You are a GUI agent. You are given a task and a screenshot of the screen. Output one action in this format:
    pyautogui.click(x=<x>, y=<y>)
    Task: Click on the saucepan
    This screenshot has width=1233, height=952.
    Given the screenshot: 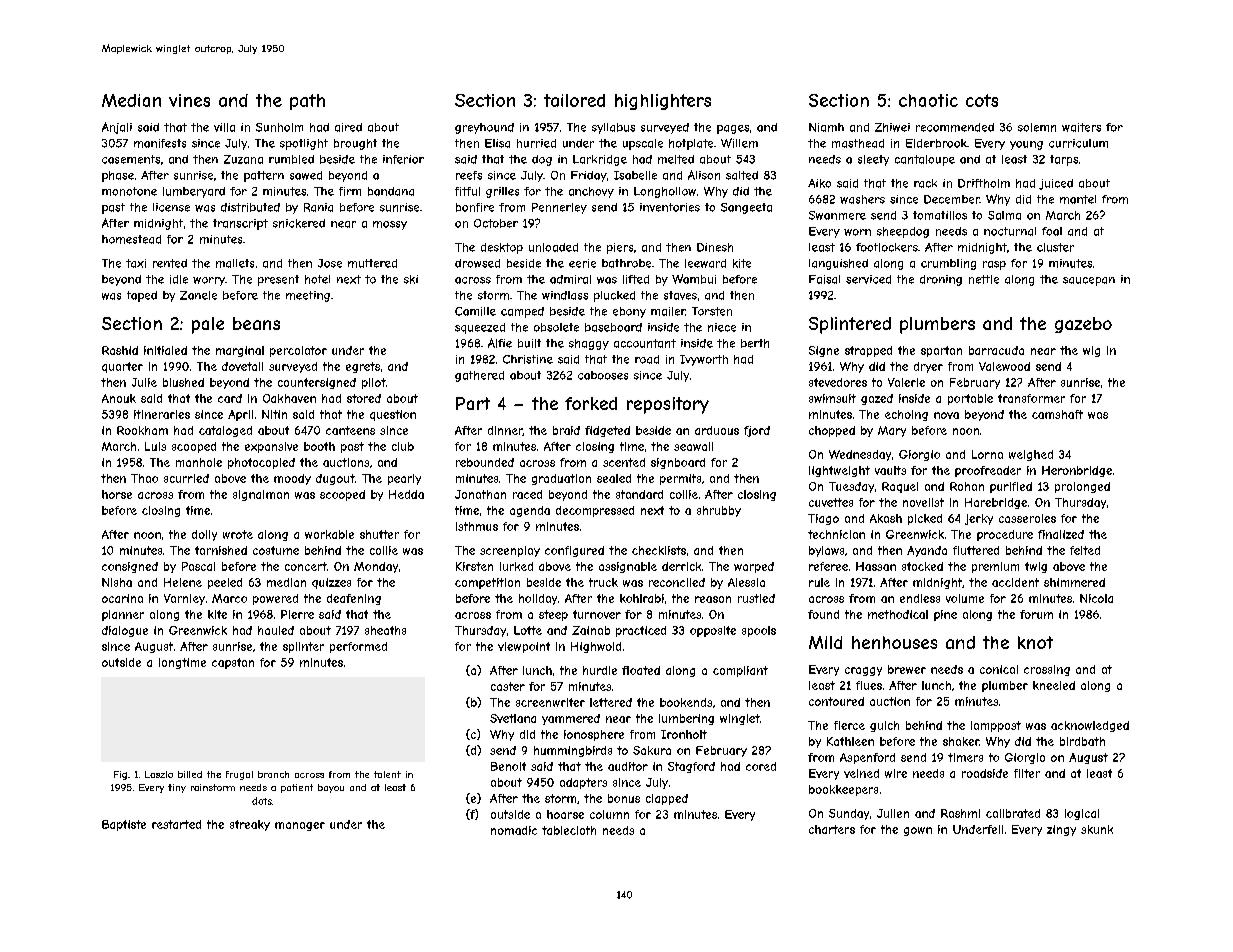 What is the action you would take?
    pyautogui.click(x=1089, y=281)
